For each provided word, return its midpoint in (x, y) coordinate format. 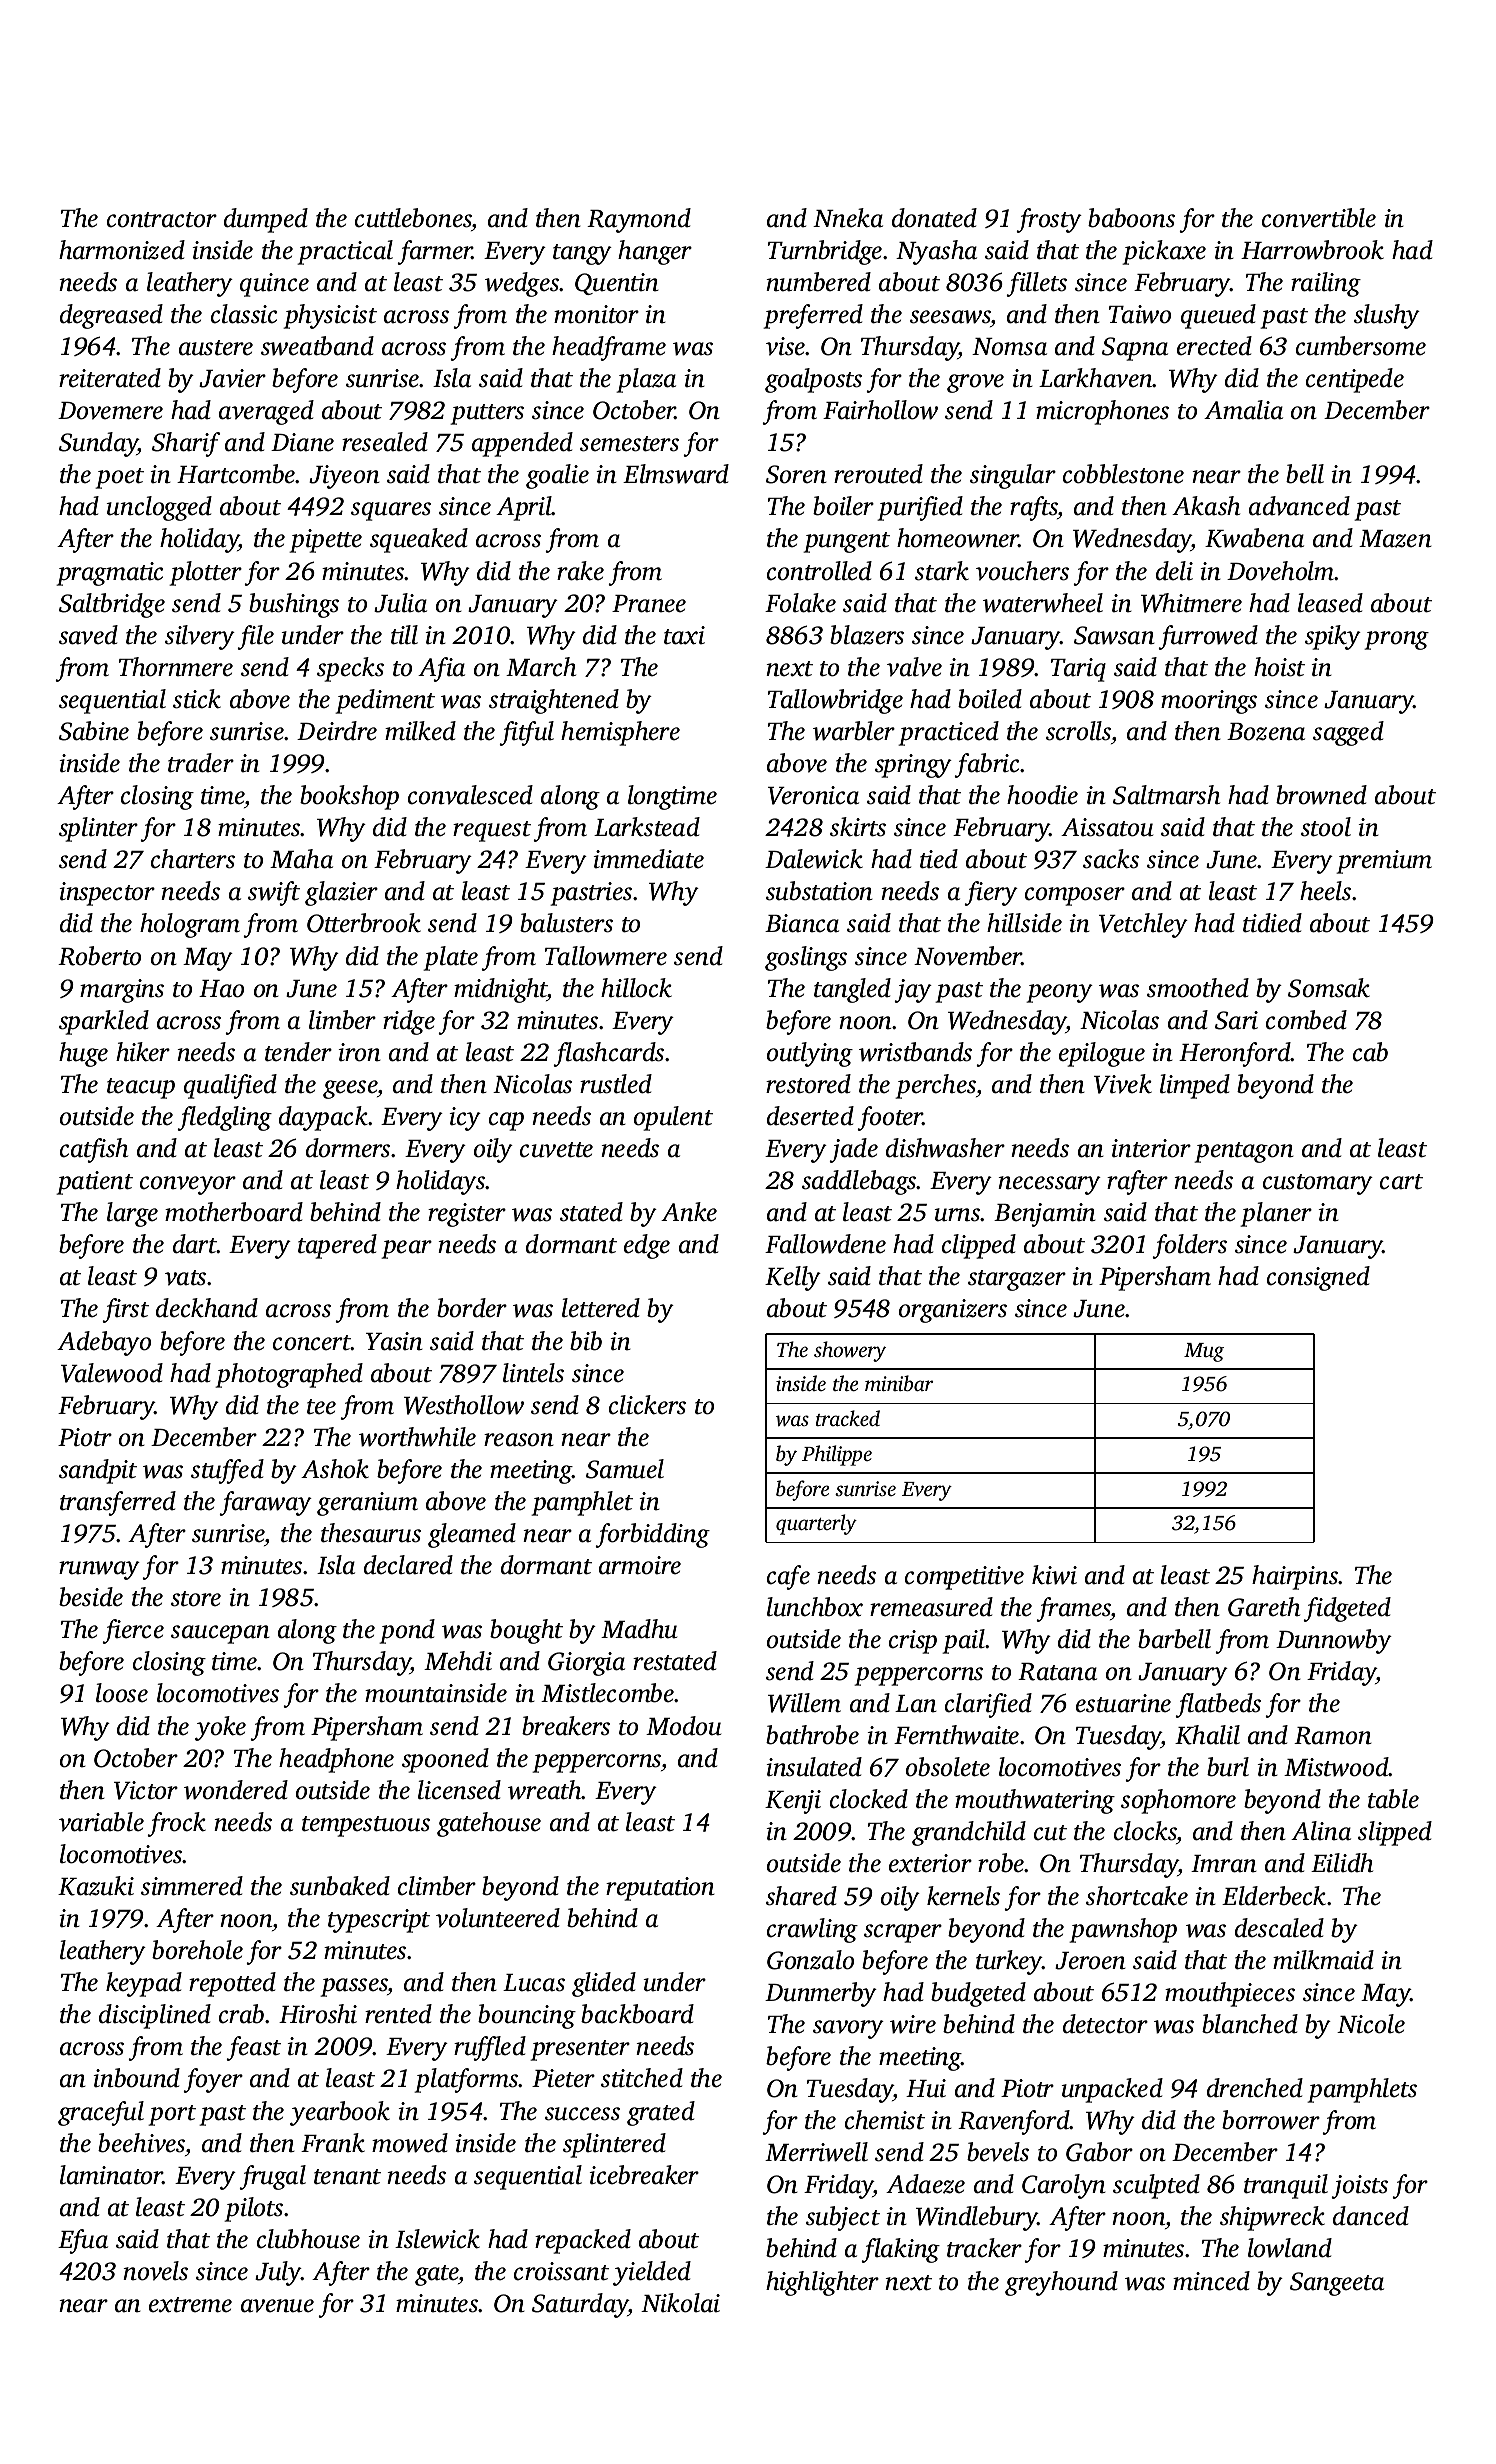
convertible (1319, 218)
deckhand (207, 1308)
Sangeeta (1337, 2284)
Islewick (437, 2239)
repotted (232, 1984)
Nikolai (680, 2303)
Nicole (1371, 2024)
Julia (400, 603)
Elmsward (676, 474)
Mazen (1395, 539)
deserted (810, 1116)
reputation (660, 1889)
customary (1318, 1184)
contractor (162, 220)
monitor (596, 314)
